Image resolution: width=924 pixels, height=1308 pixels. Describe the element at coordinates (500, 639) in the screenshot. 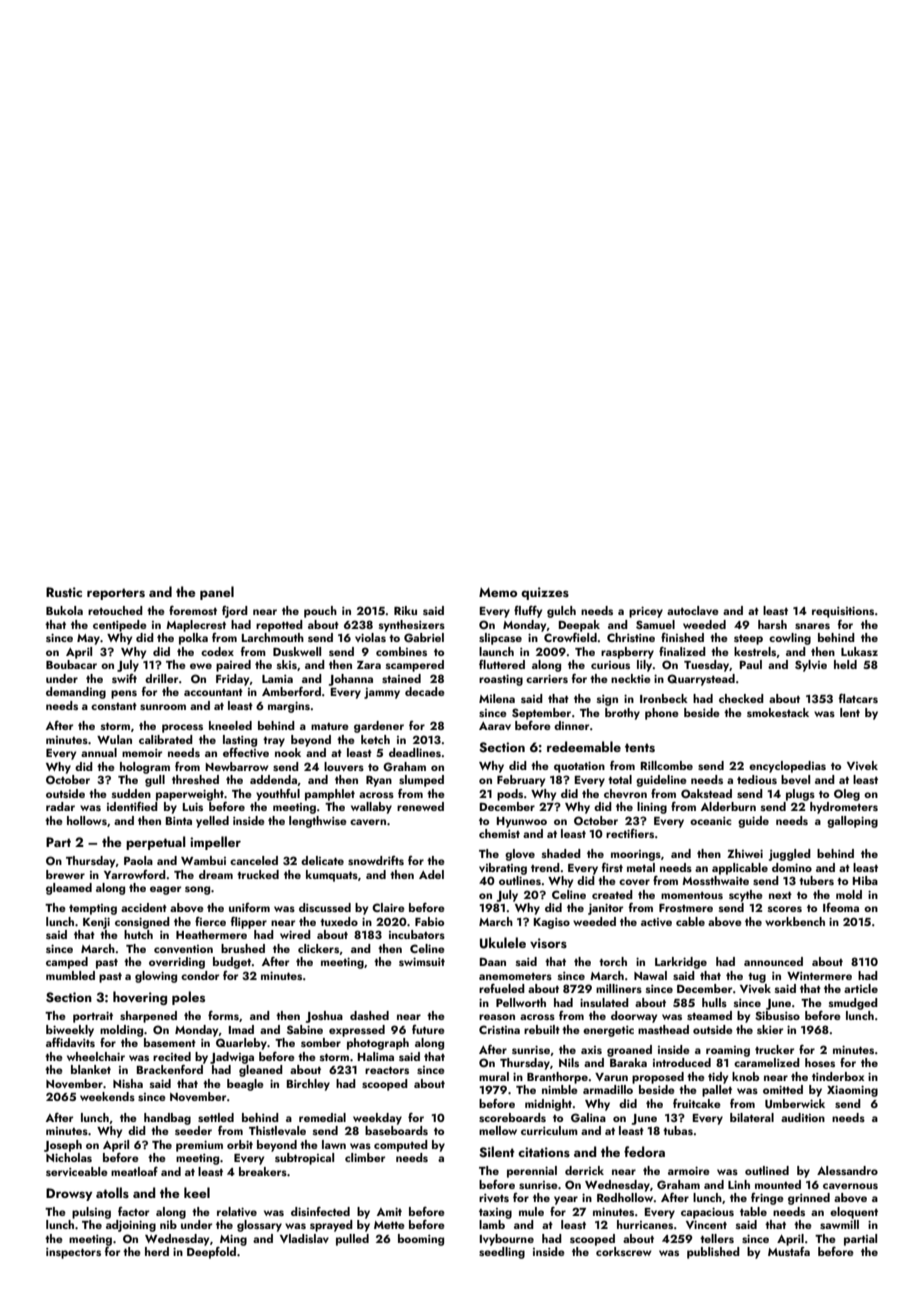

I see `slipcase` at that location.
